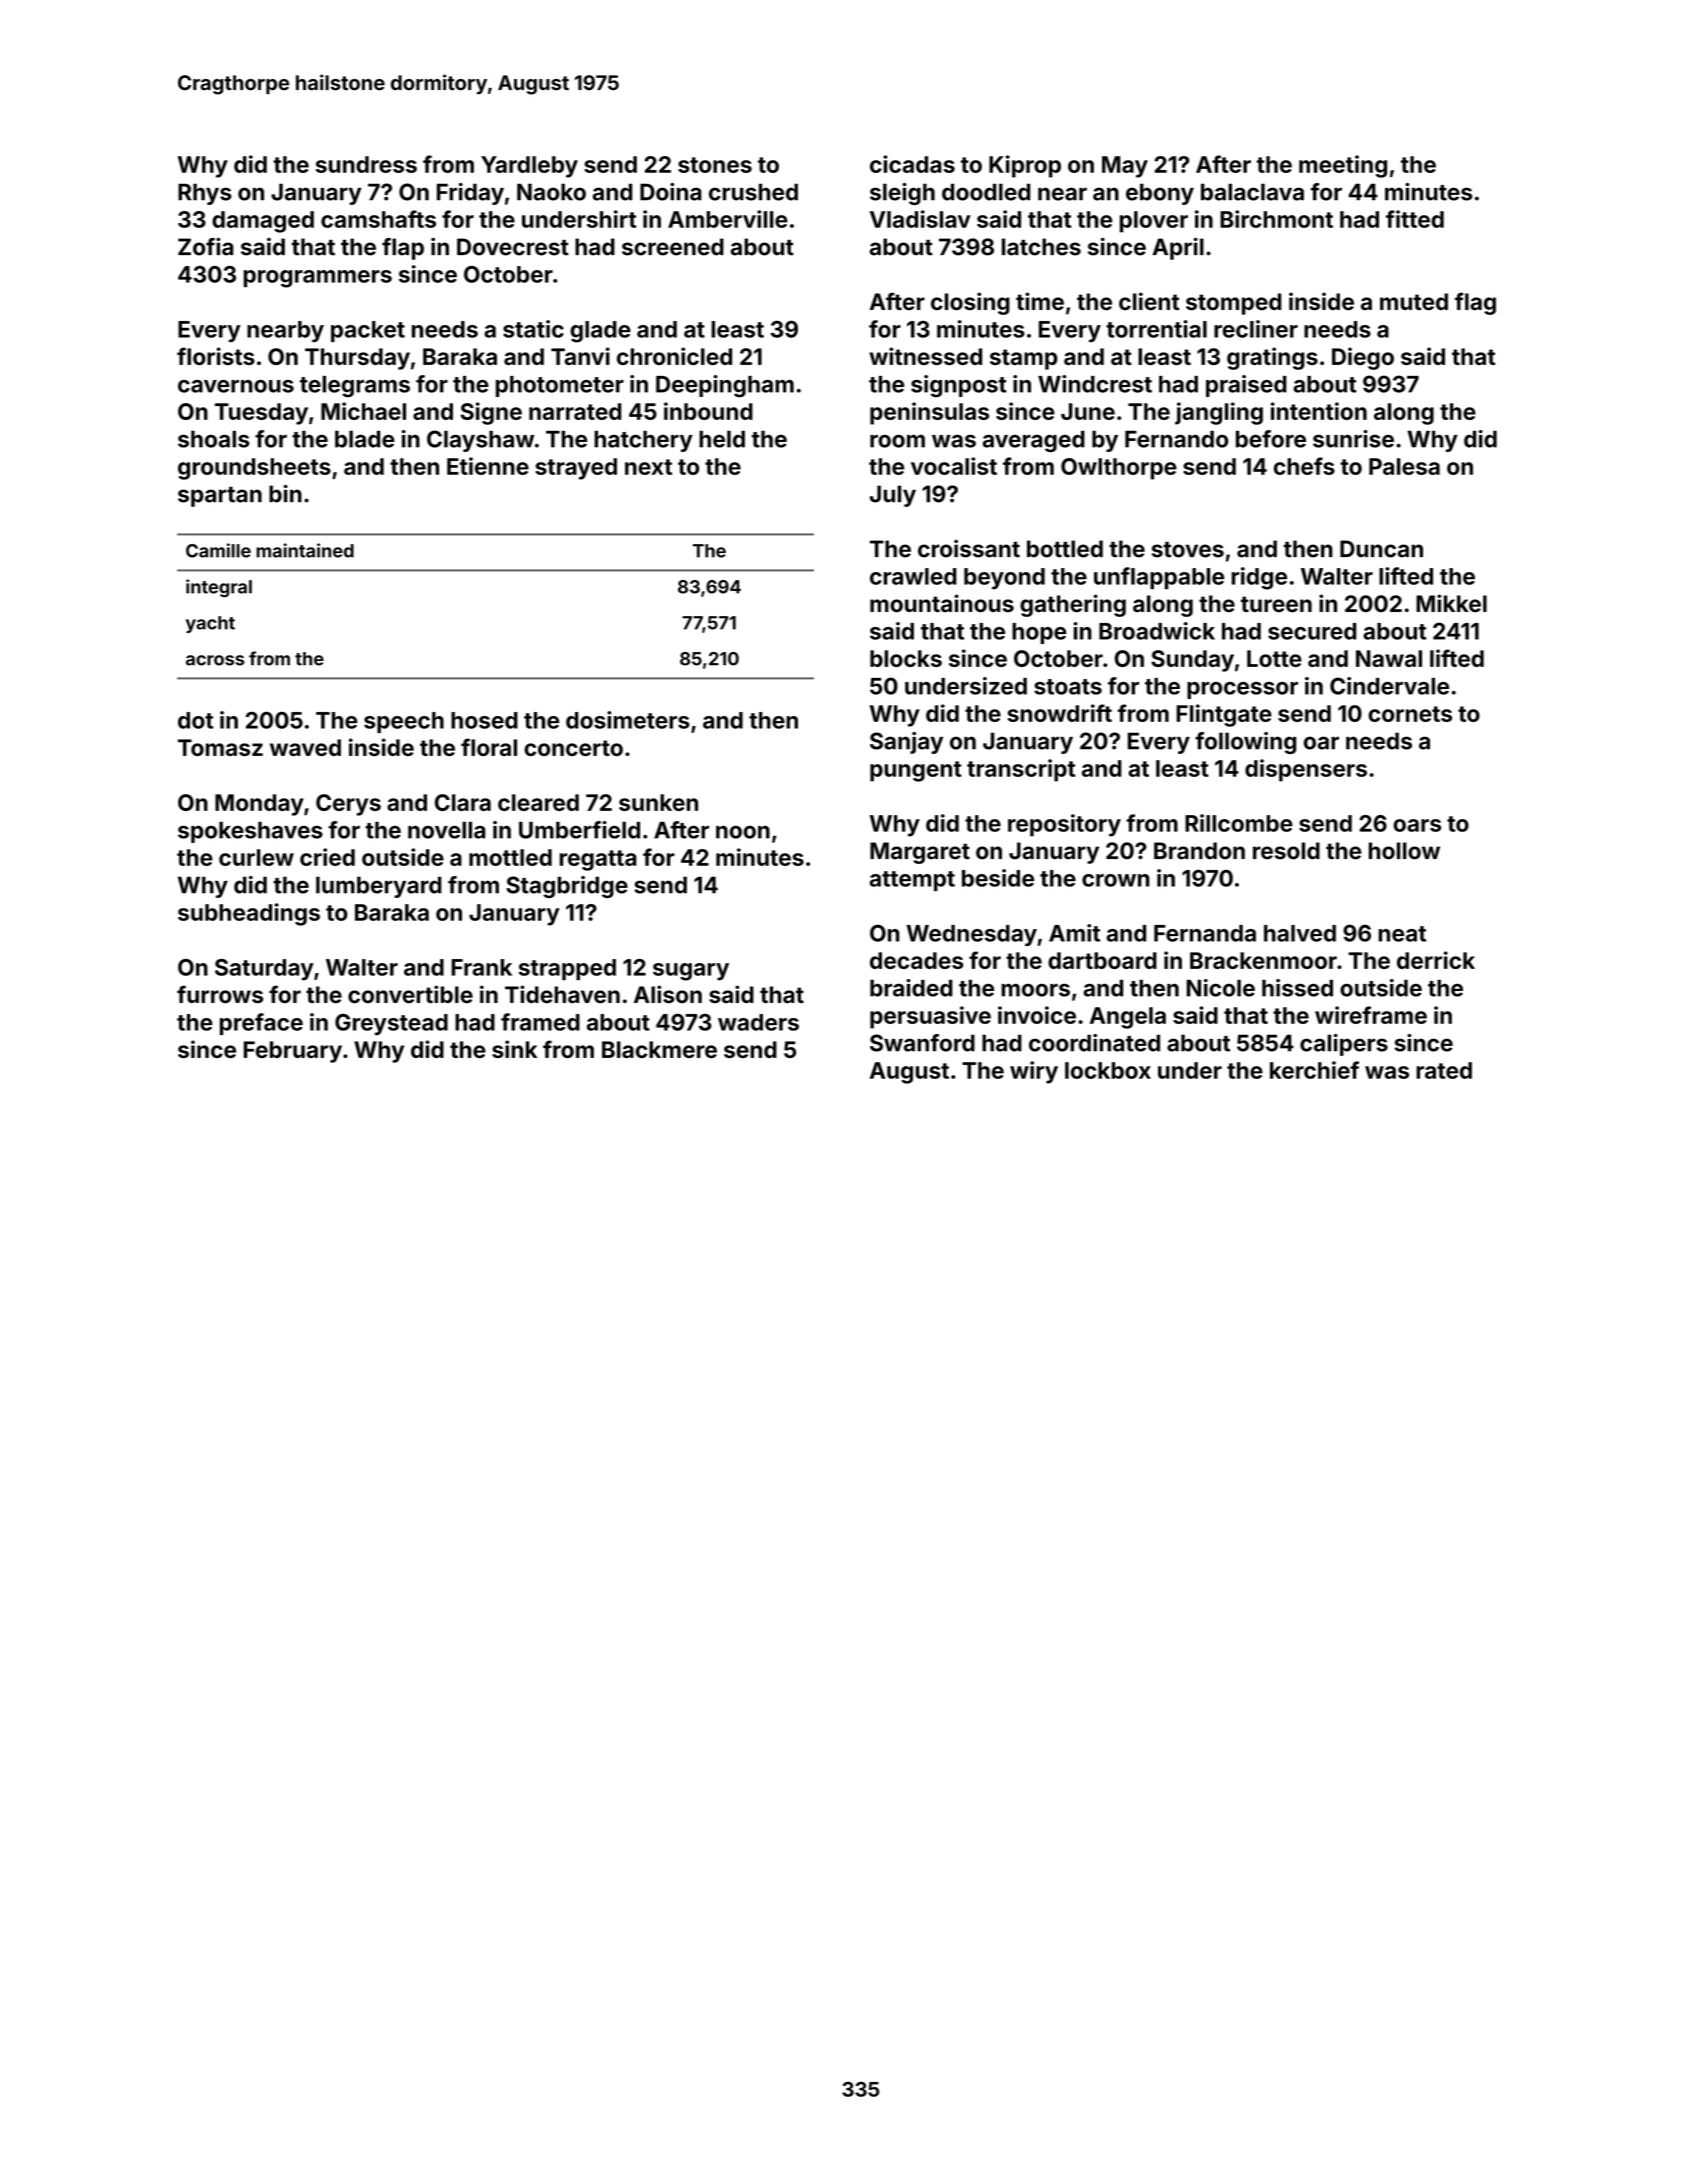  I want to click on stamp, so click(1024, 359).
